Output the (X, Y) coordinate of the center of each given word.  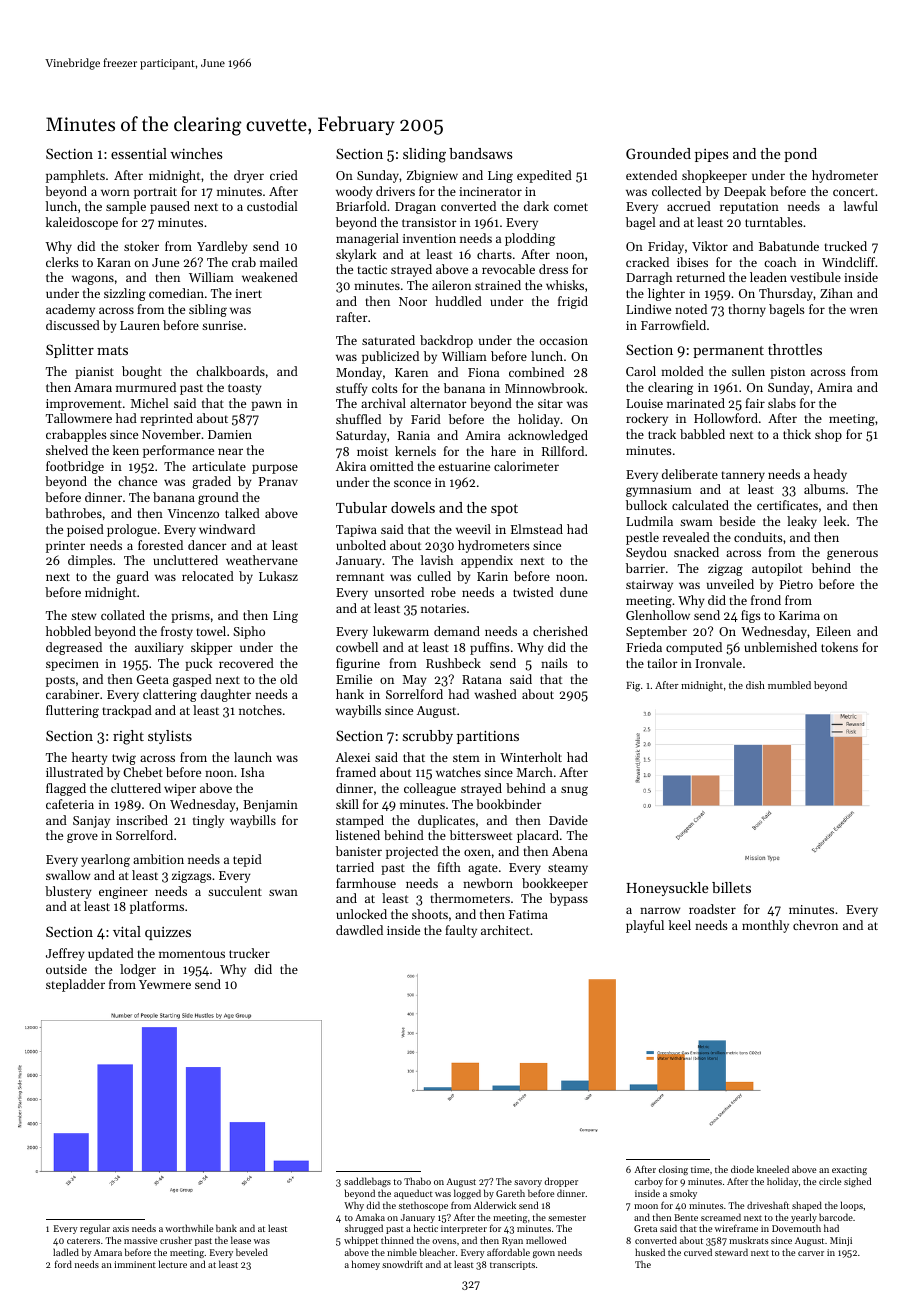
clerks (62, 262)
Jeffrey (65, 954)
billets (731, 887)
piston (787, 373)
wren (864, 310)
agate (483, 869)
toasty (245, 389)
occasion (564, 340)
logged (467, 1194)
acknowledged (548, 436)
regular (95, 1229)
